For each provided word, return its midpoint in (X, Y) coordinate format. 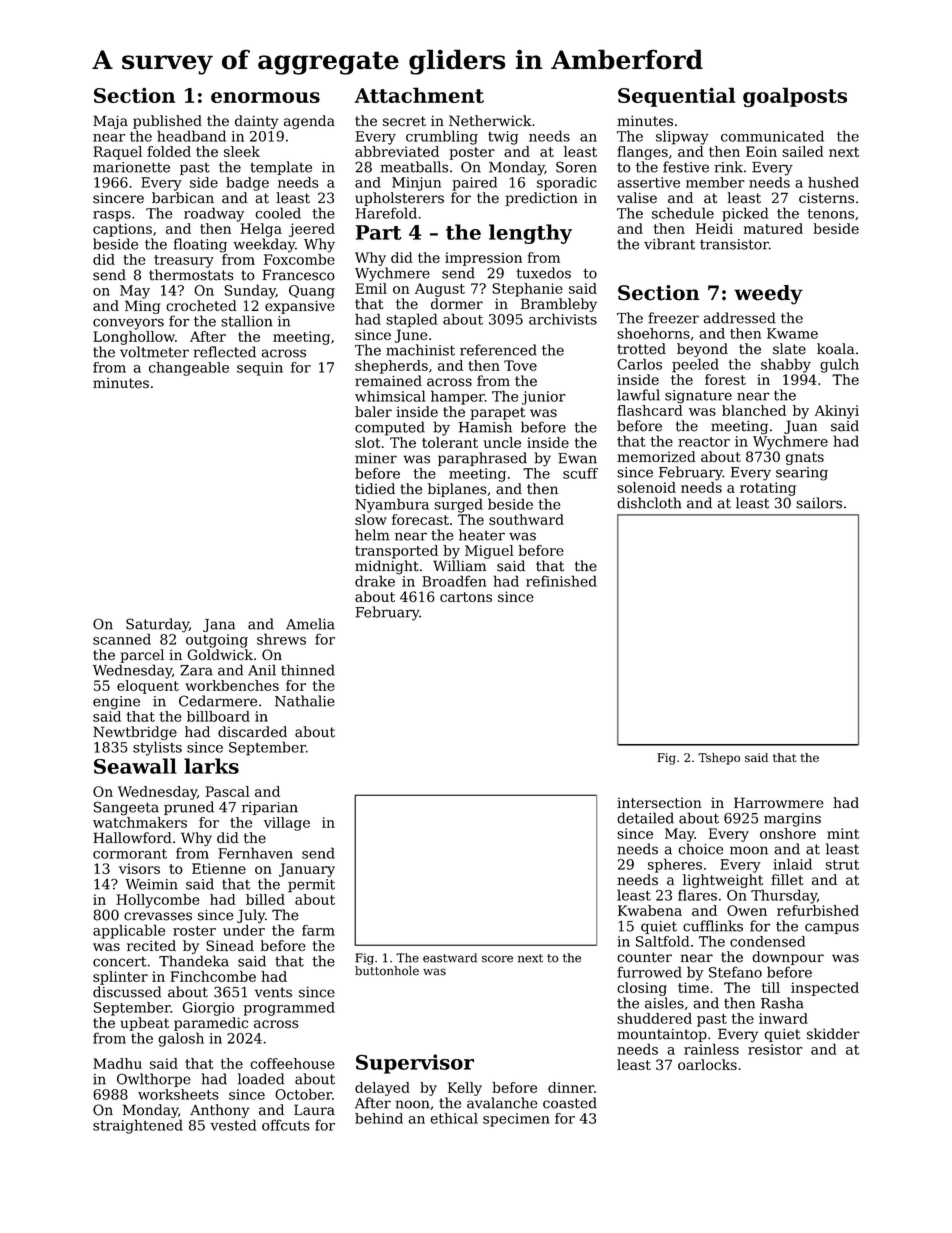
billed (265, 899)
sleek (242, 151)
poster (472, 153)
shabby (786, 365)
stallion (247, 321)
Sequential (676, 97)
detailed (645, 818)
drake (375, 581)
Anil (262, 670)
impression (483, 259)
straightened (138, 1126)
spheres (675, 865)
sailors (819, 503)
